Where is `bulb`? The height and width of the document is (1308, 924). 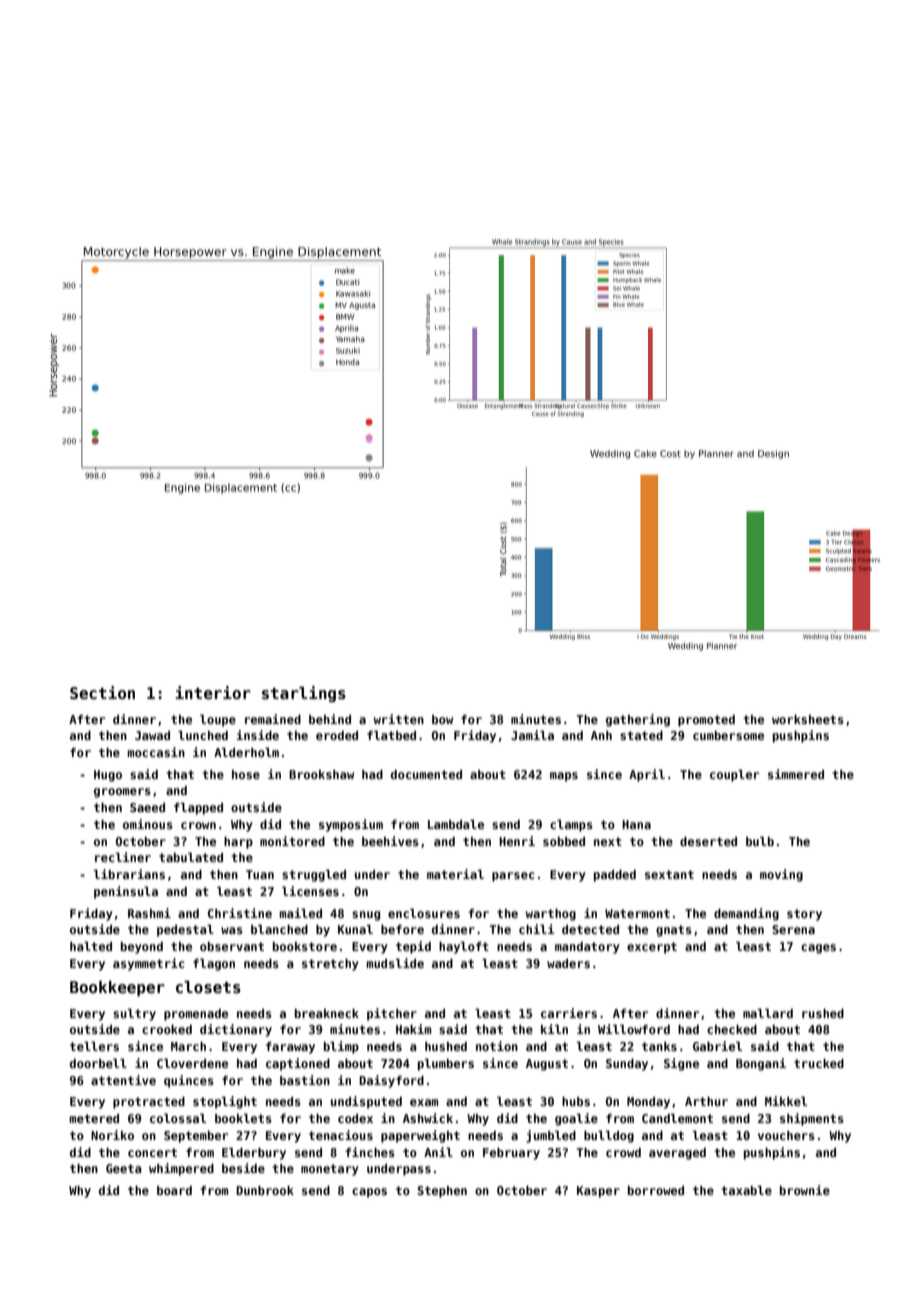
bulb is located at coordinates (760, 841).
